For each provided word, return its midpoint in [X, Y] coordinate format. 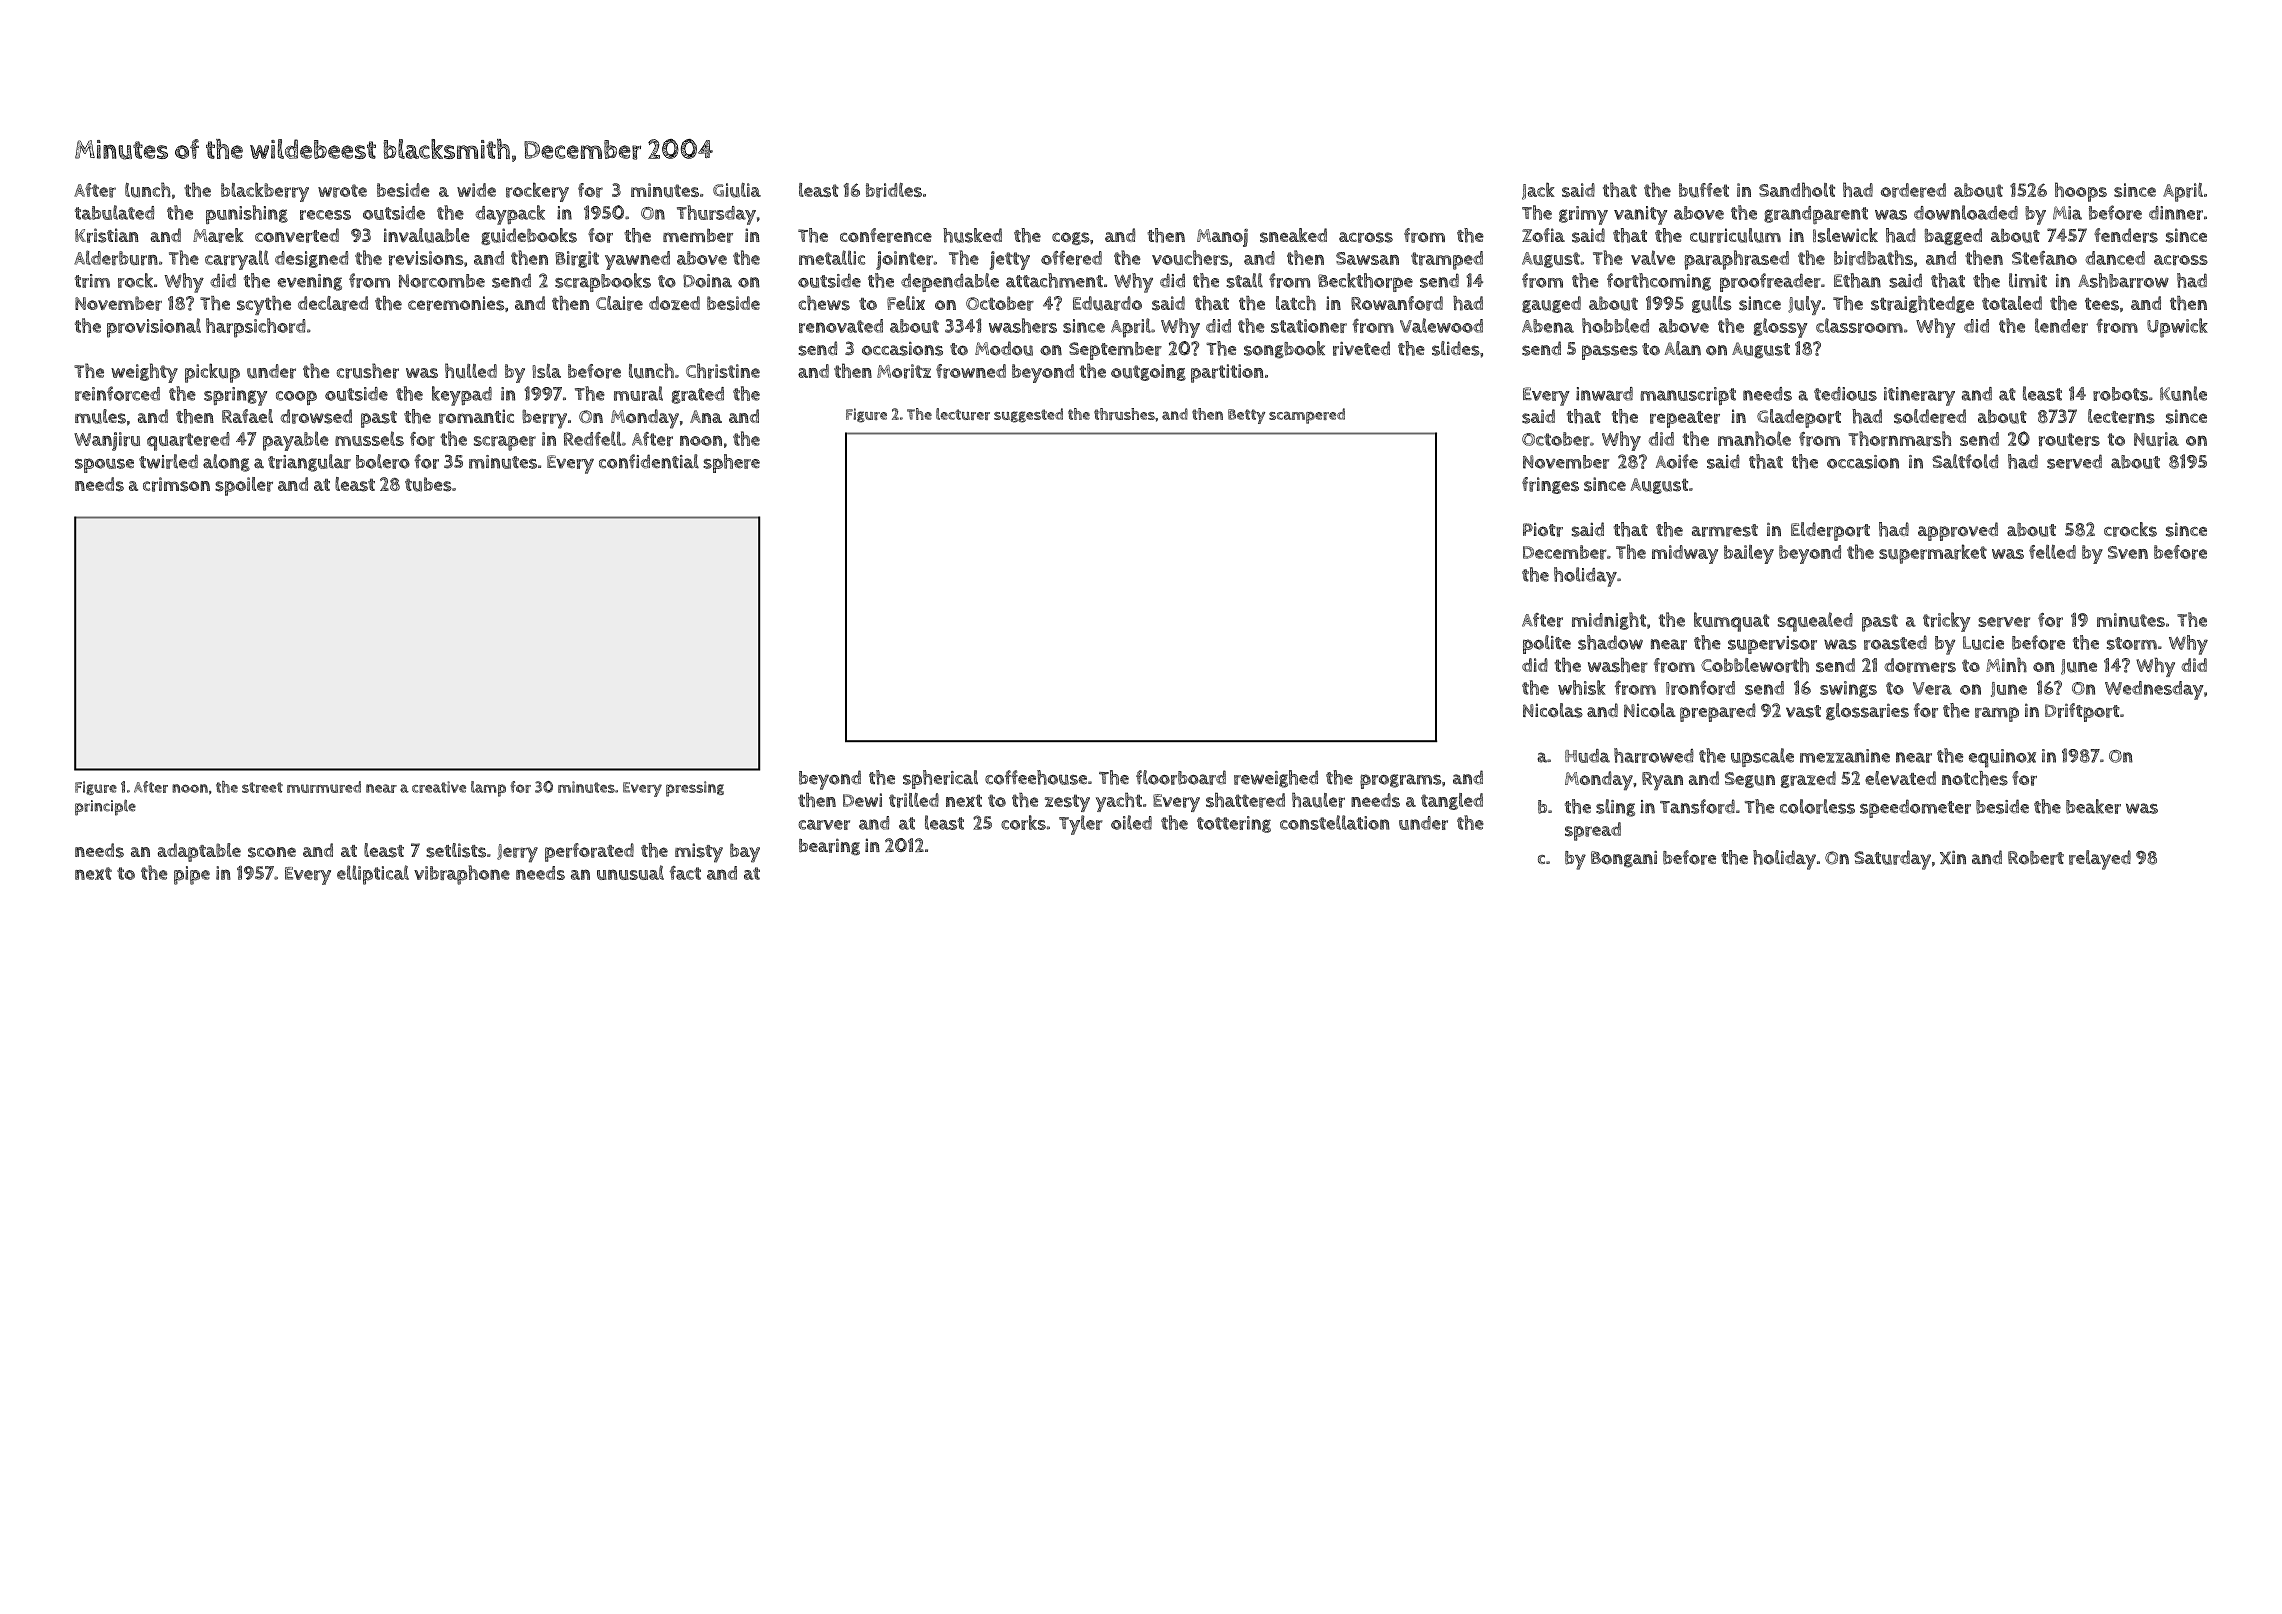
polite [1547, 644]
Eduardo [1107, 303]
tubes [428, 484]
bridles [894, 190]
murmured [324, 787]
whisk [1582, 687]
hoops [2081, 192]
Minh [2006, 665]
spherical [940, 779]
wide [476, 190]
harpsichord [256, 328]
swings [1848, 689]
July [1804, 305]
